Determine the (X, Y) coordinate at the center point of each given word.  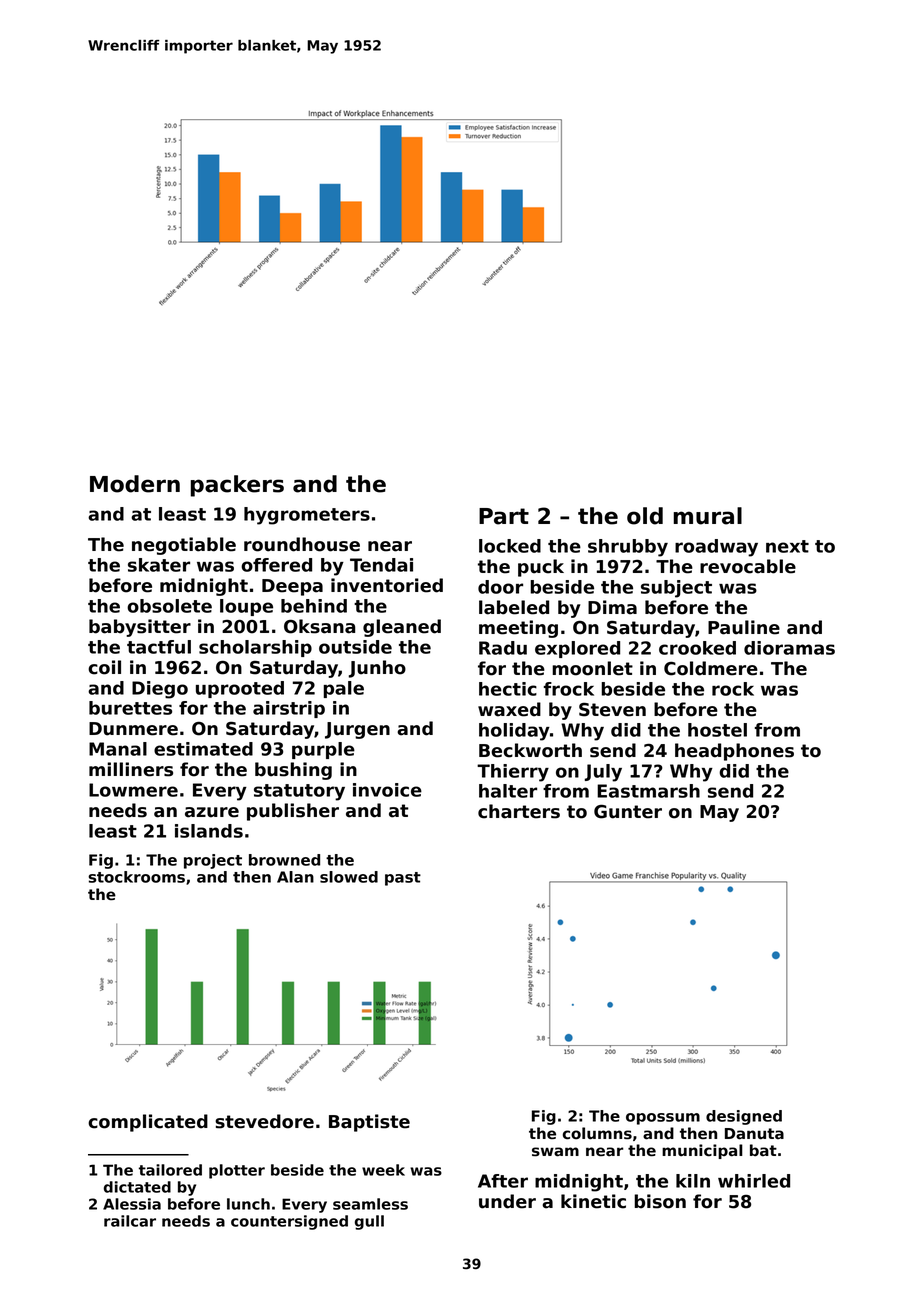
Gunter (628, 812)
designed (744, 1117)
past (403, 879)
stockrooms (136, 877)
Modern (135, 484)
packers (237, 486)
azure (212, 812)
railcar (130, 1221)
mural (708, 516)
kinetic (593, 1201)
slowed (349, 877)
